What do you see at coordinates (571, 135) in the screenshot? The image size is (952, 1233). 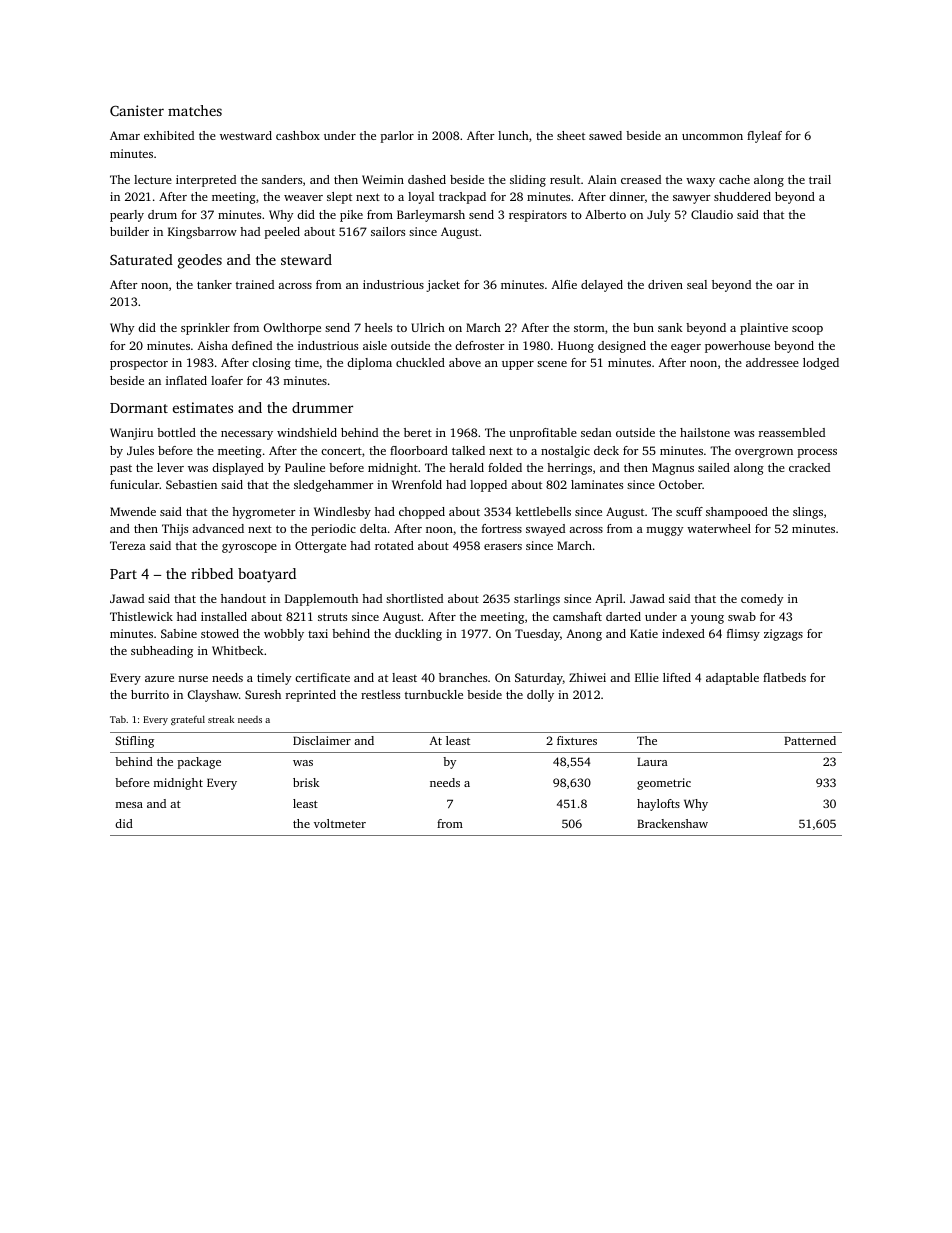 I see `sheet` at bounding box center [571, 135].
